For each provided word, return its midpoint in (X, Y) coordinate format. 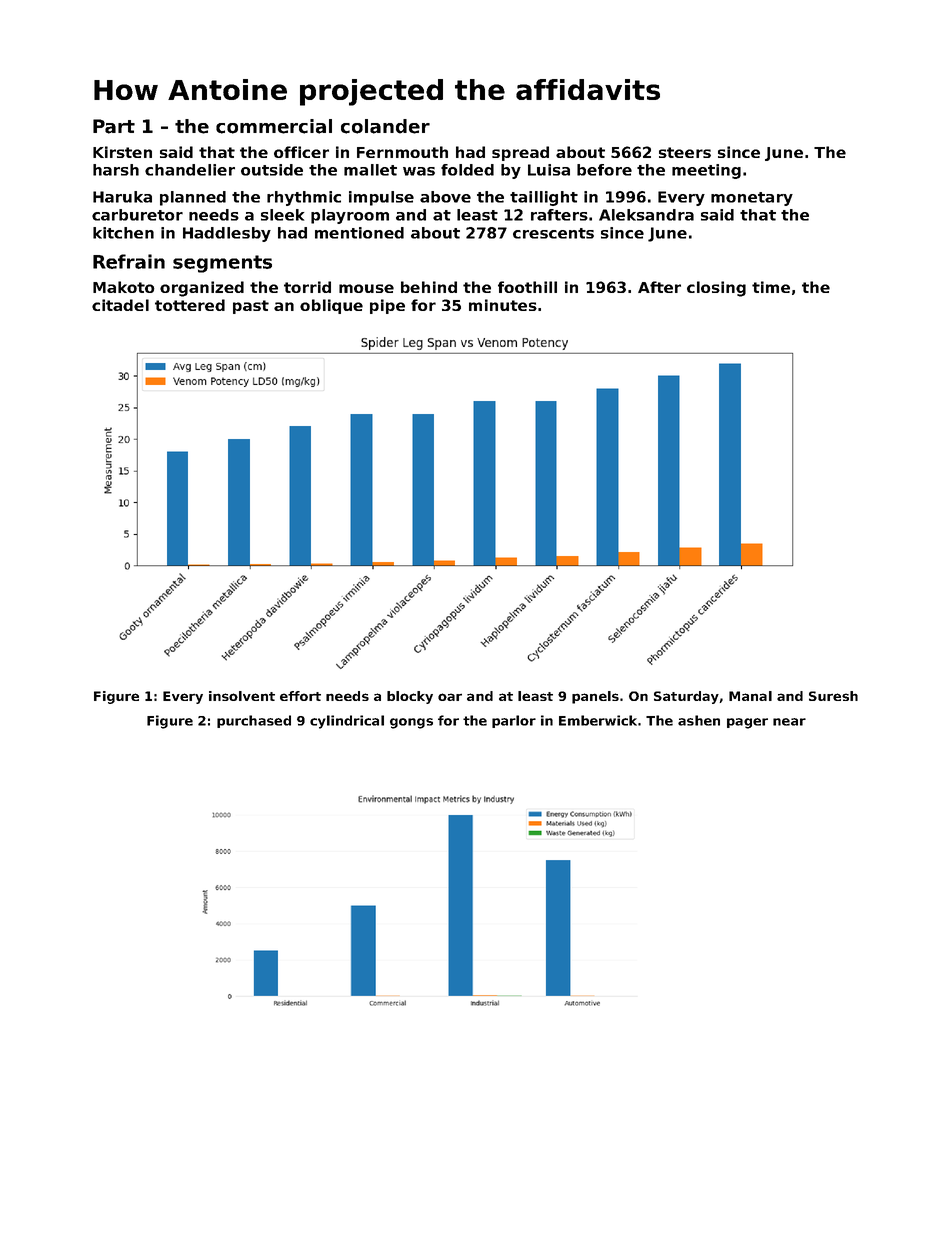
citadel (120, 305)
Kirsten (122, 152)
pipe (387, 306)
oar (450, 697)
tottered (190, 305)
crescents (553, 233)
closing (716, 289)
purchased (254, 721)
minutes (503, 305)
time (771, 287)
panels (595, 697)
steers (685, 152)
